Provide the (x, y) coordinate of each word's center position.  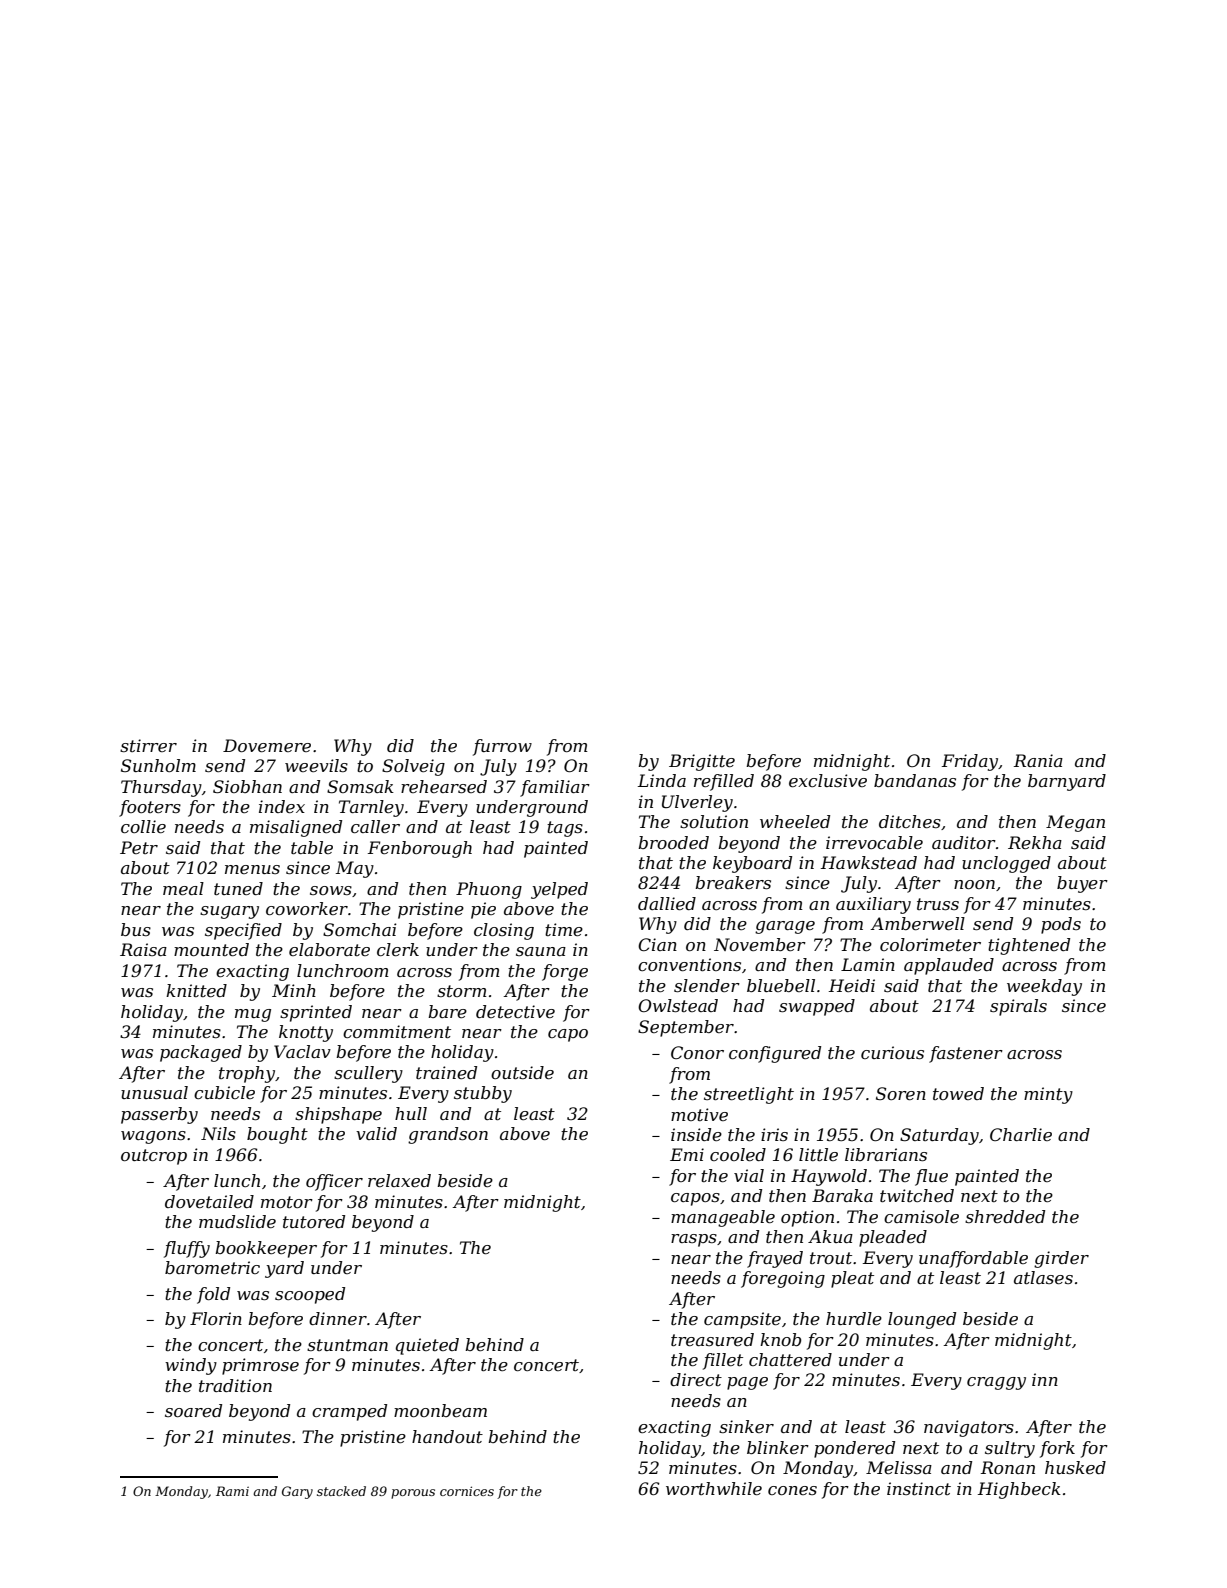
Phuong (489, 890)
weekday (1044, 987)
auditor (964, 842)
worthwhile (714, 1488)
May (355, 869)
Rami (232, 1491)
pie (483, 910)
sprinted (316, 1013)
